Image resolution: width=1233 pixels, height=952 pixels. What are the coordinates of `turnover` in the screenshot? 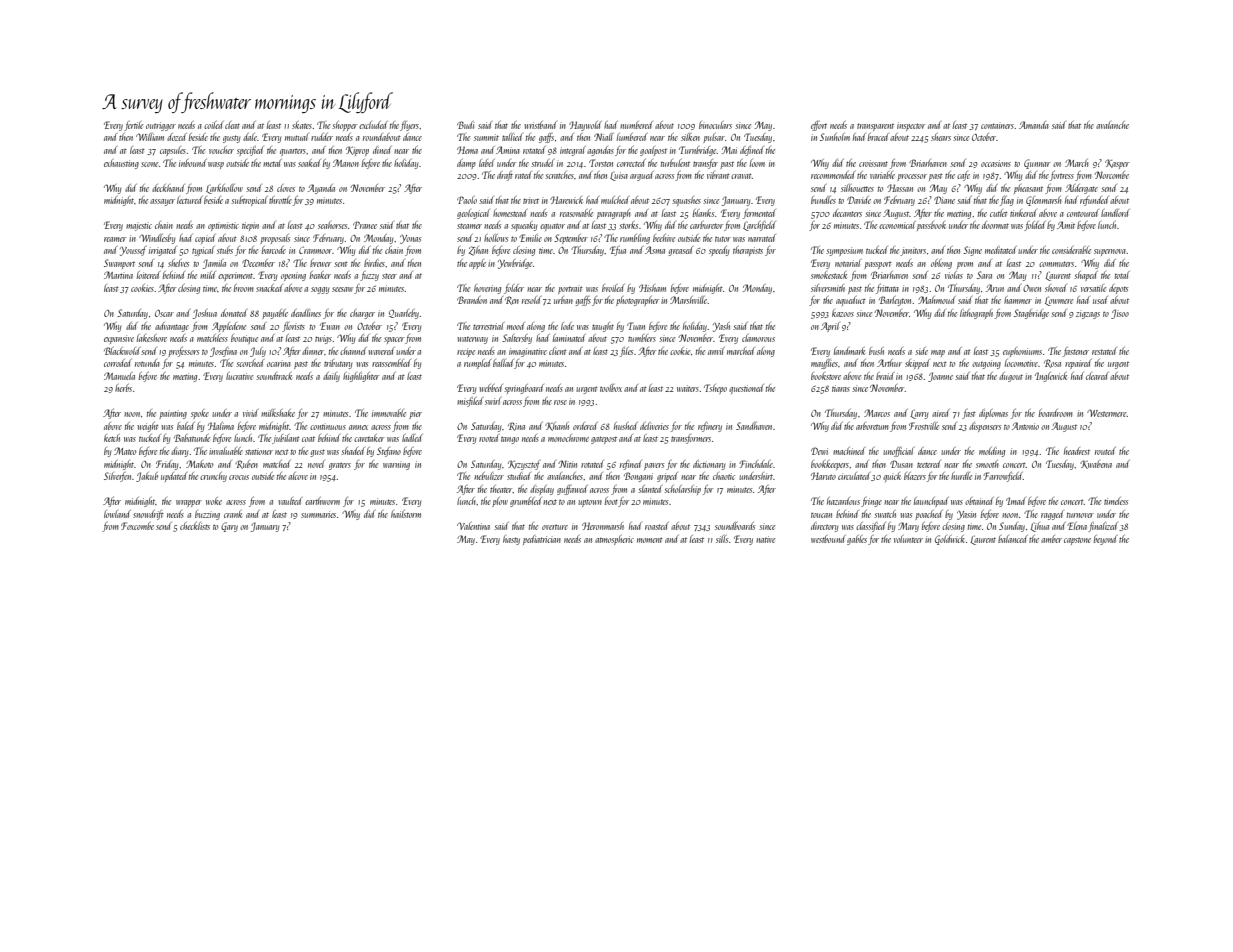 It's located at (1080, 515).
